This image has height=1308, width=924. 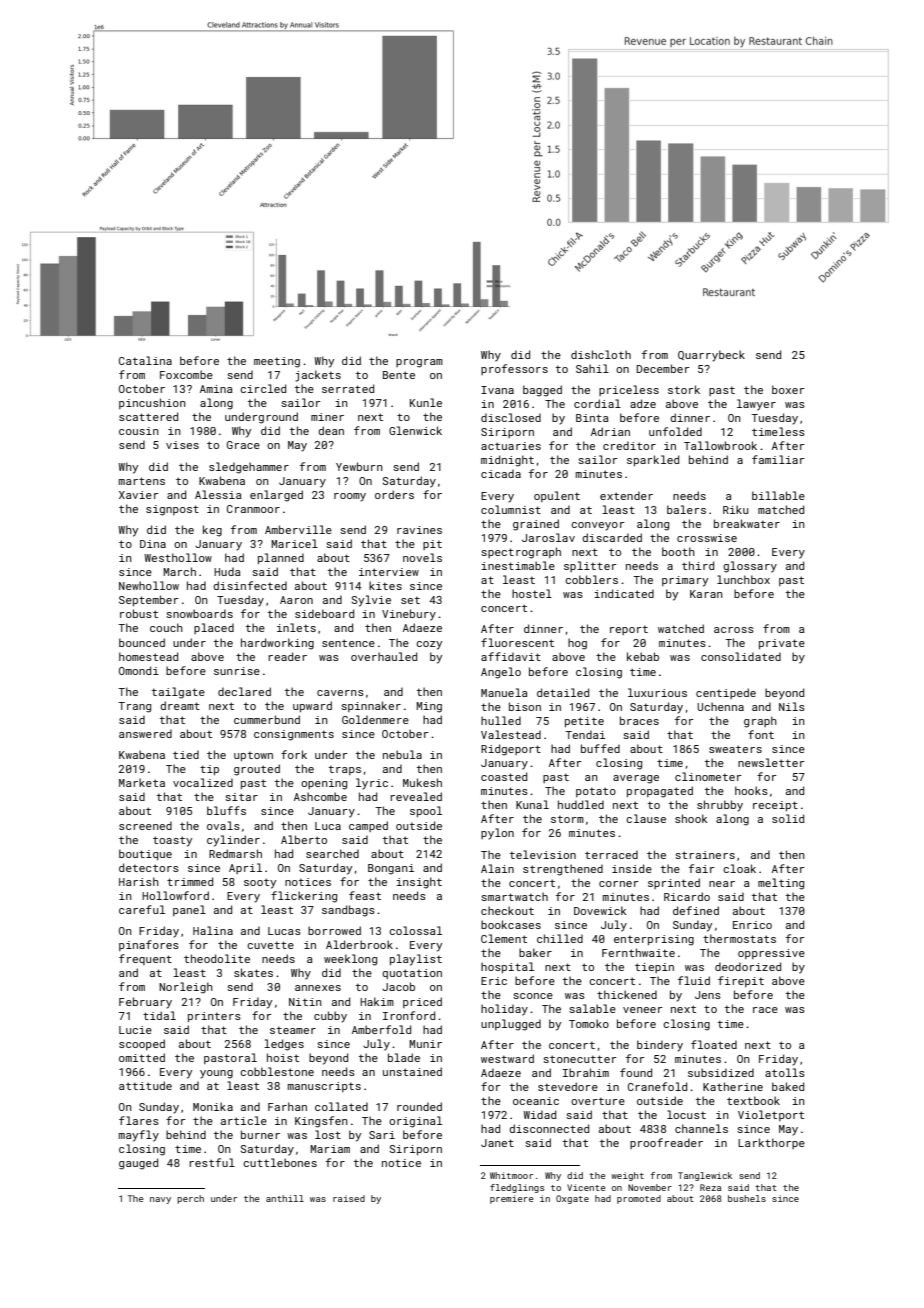 I want to click on scooped, so click(x=142, y=1044).
